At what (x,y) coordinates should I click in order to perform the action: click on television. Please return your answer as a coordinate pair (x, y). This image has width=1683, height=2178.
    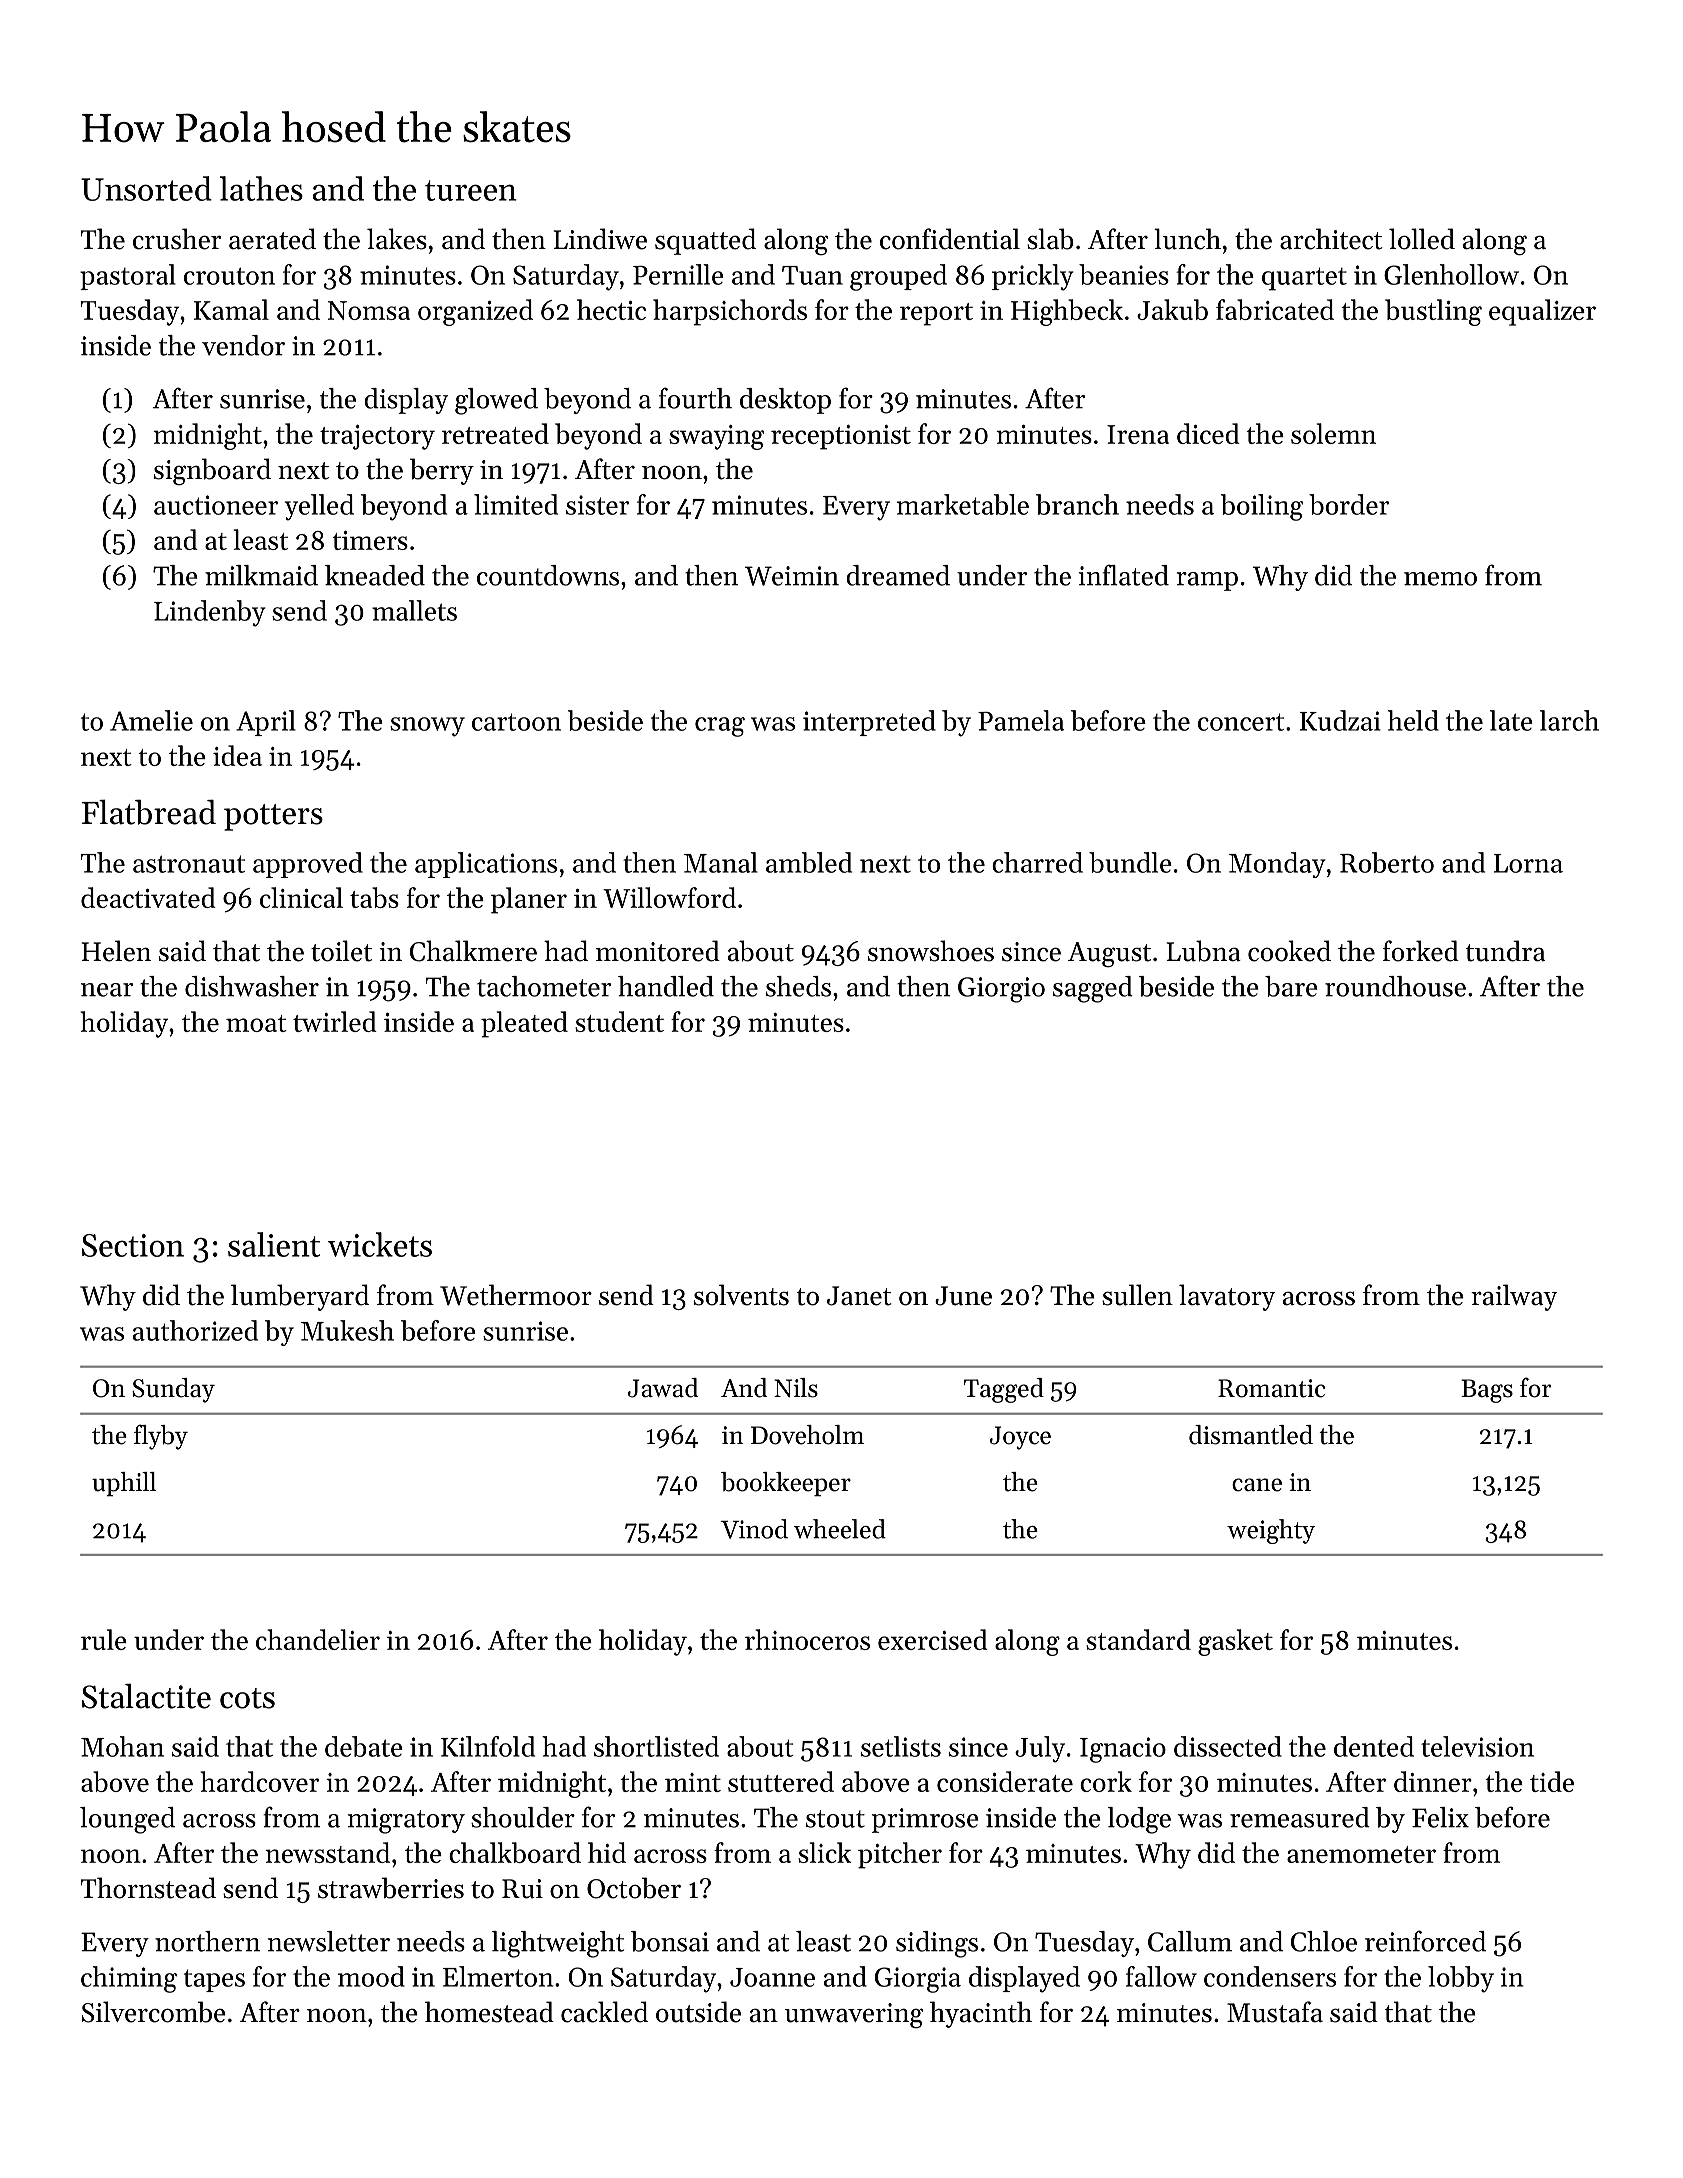
    Looking at the image, I should click on (1477, 1746).
